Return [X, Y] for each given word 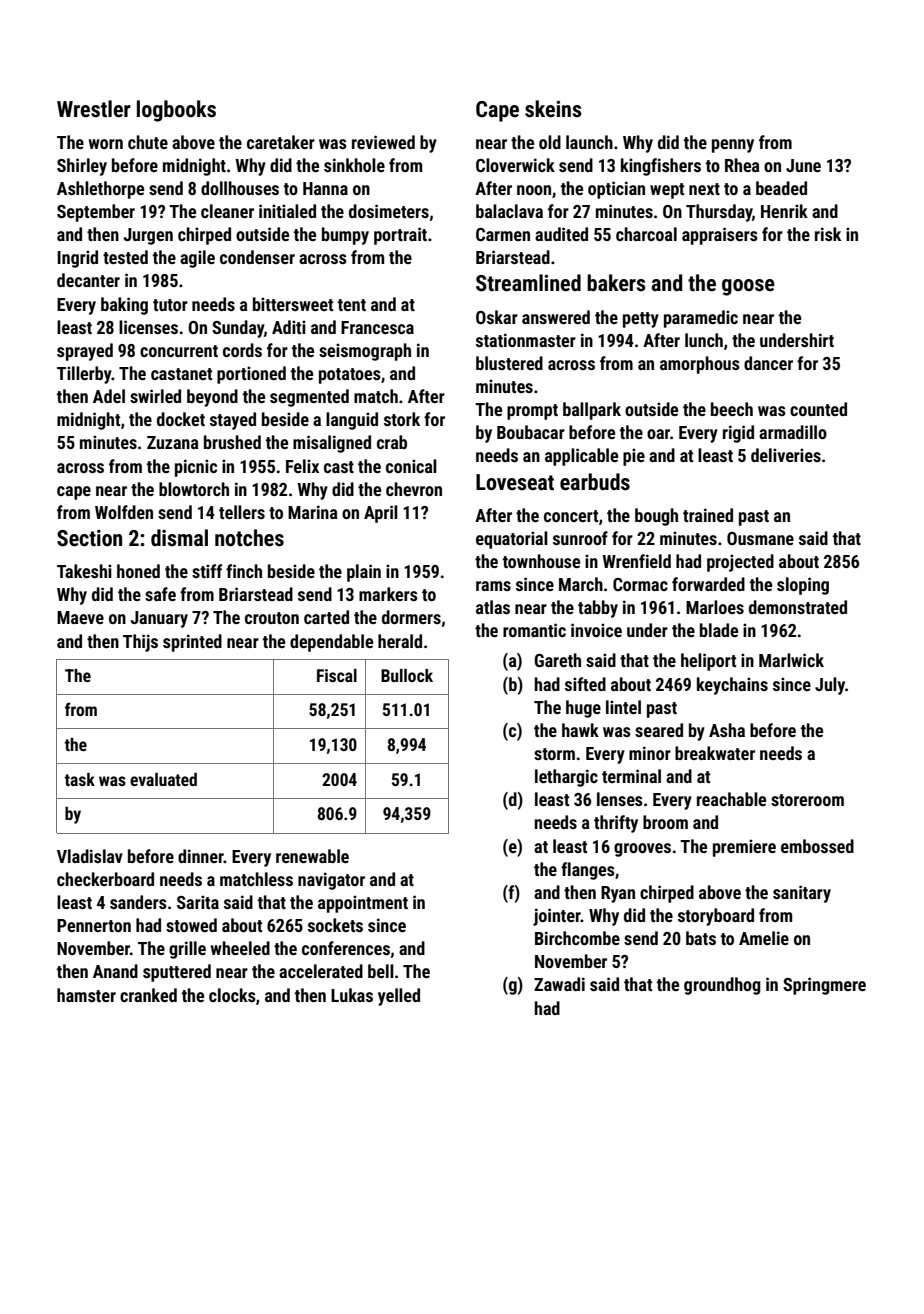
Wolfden [124, 512]
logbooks [176, 111]
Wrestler [94, 109]
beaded [781, 188]
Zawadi [559, 984]
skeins [553, 109]
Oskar [497, 317]
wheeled [240, 948]
